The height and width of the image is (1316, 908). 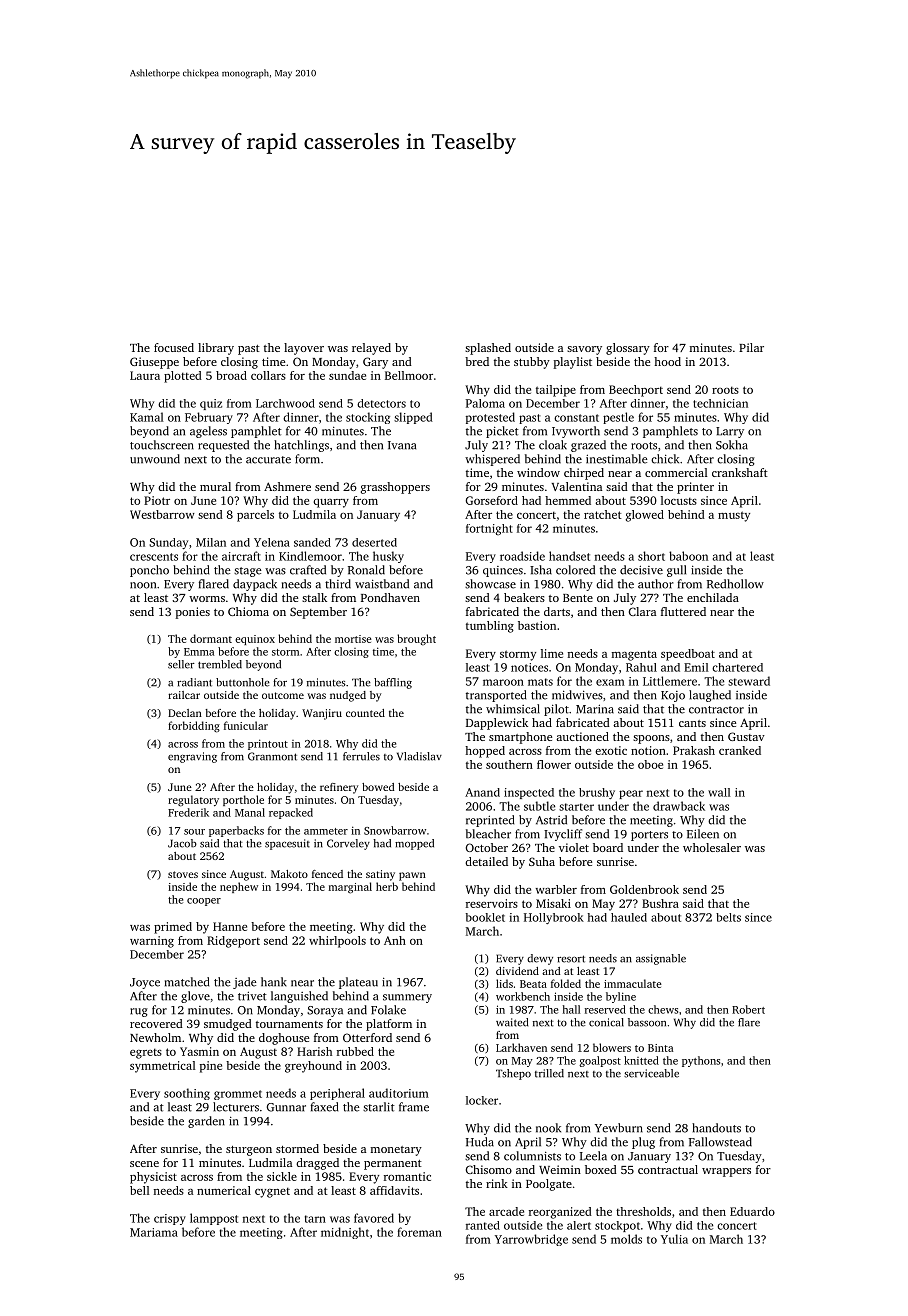 What do you see at coordinates (720, 403) in the image?
I see `technician` at bounding box center [720, 403].
